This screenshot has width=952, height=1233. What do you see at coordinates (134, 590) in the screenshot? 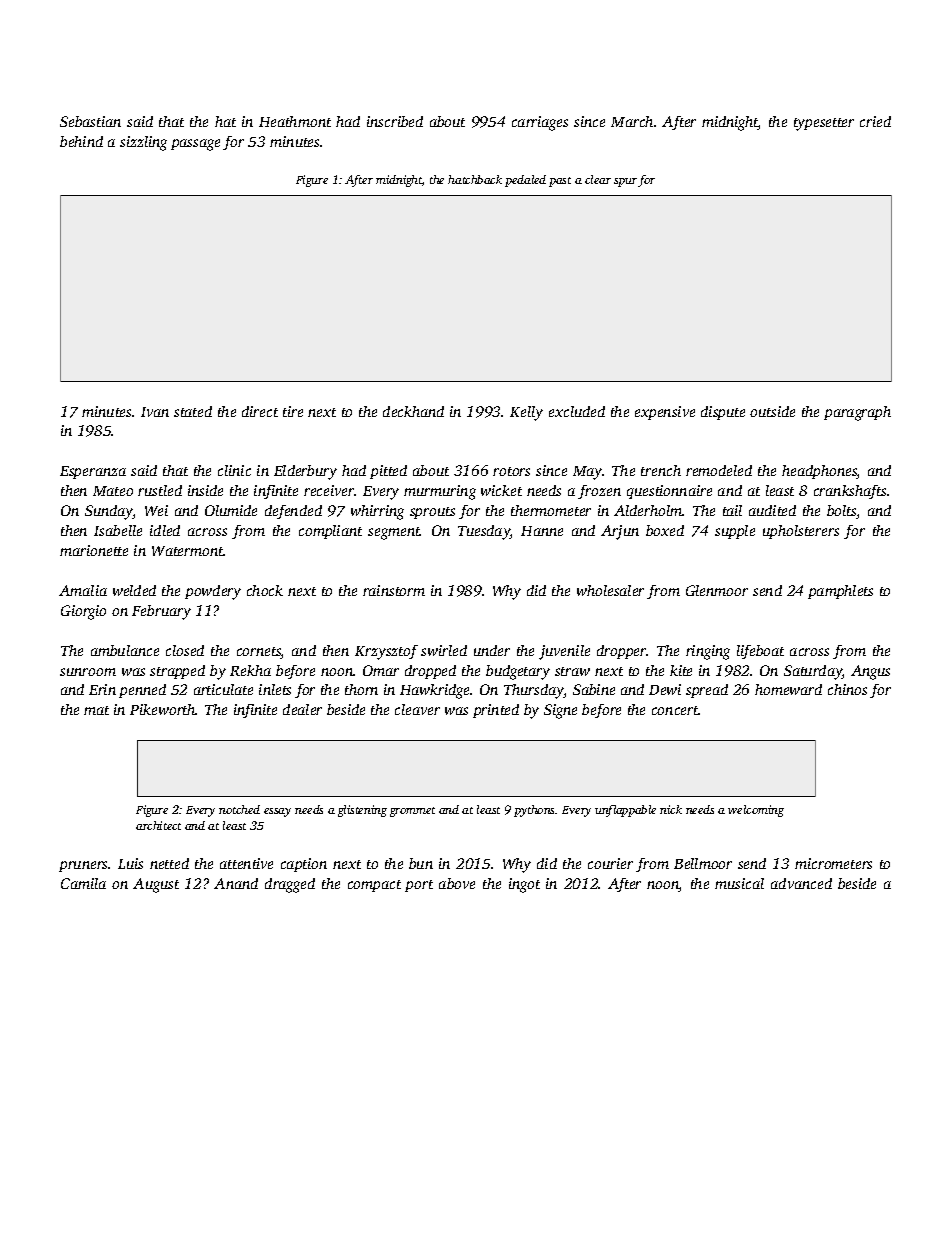
I see `welded` at bounding box center [134, 590].
